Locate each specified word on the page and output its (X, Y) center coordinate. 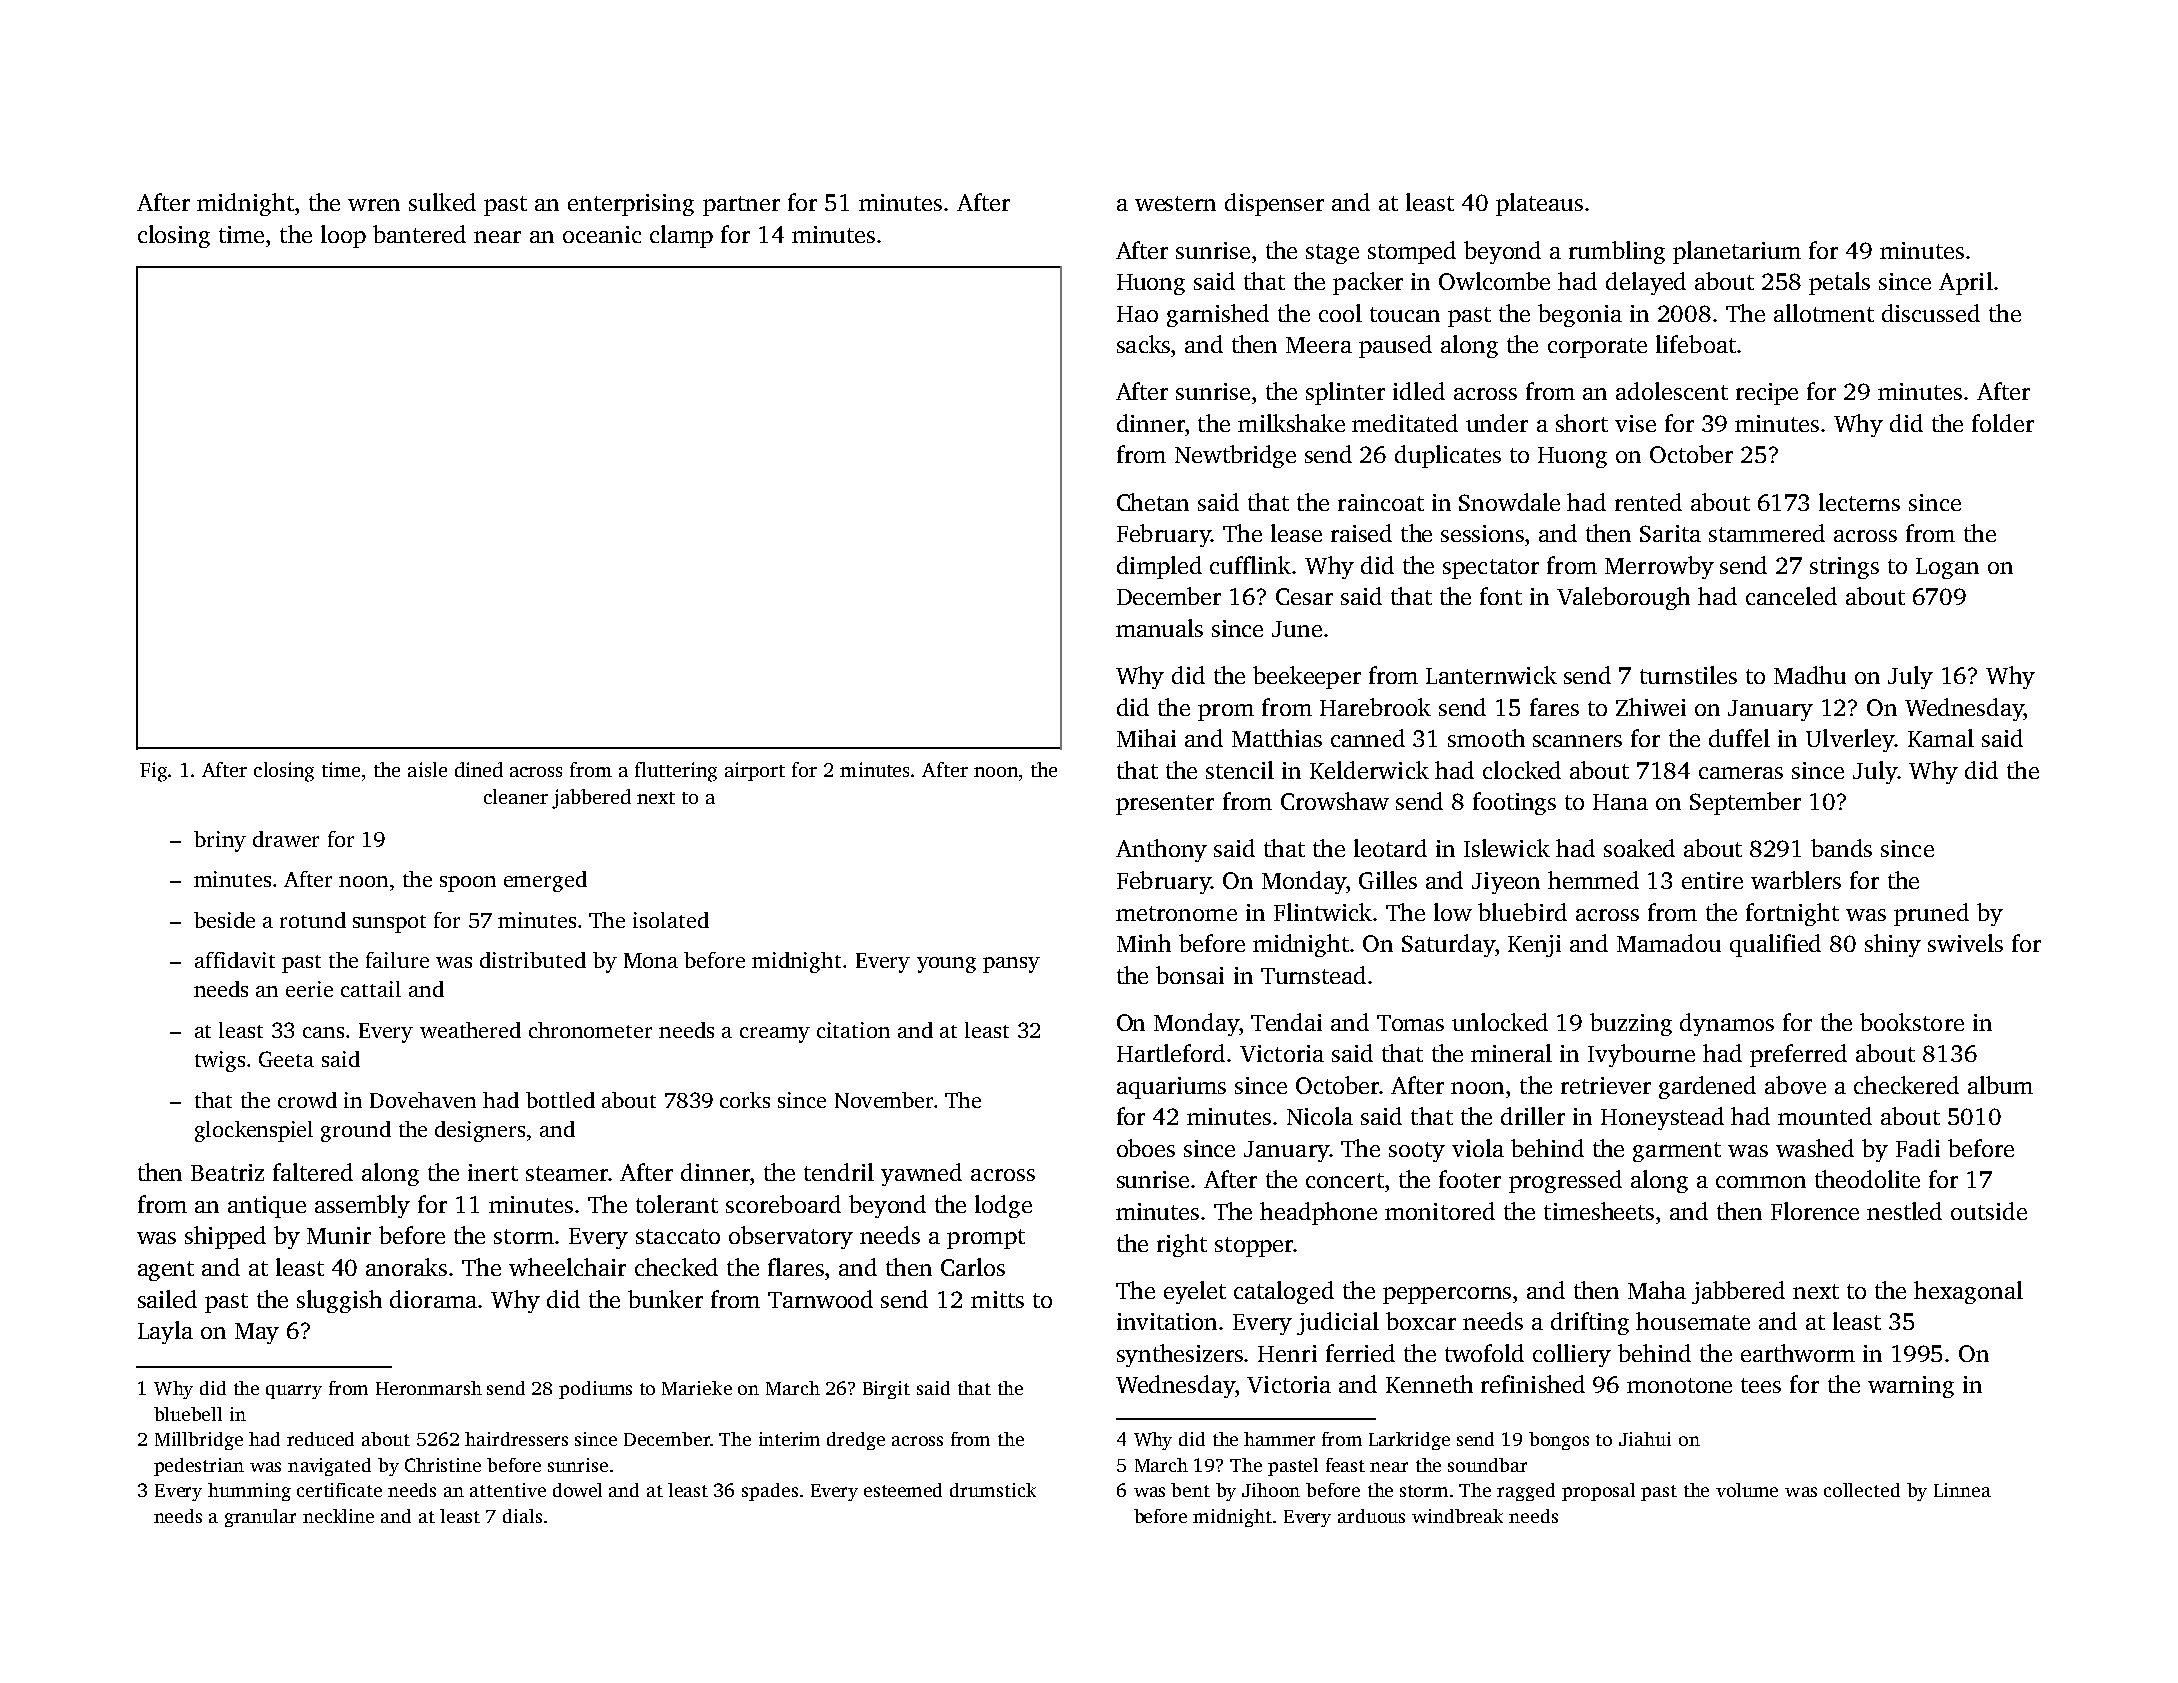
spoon (468, 884)
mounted (1825, 1116)
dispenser (1274, 204)
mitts (997, 1299)
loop (343, 236)
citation (853, 1030)
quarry (294, 1392)
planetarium (1737, 252)
